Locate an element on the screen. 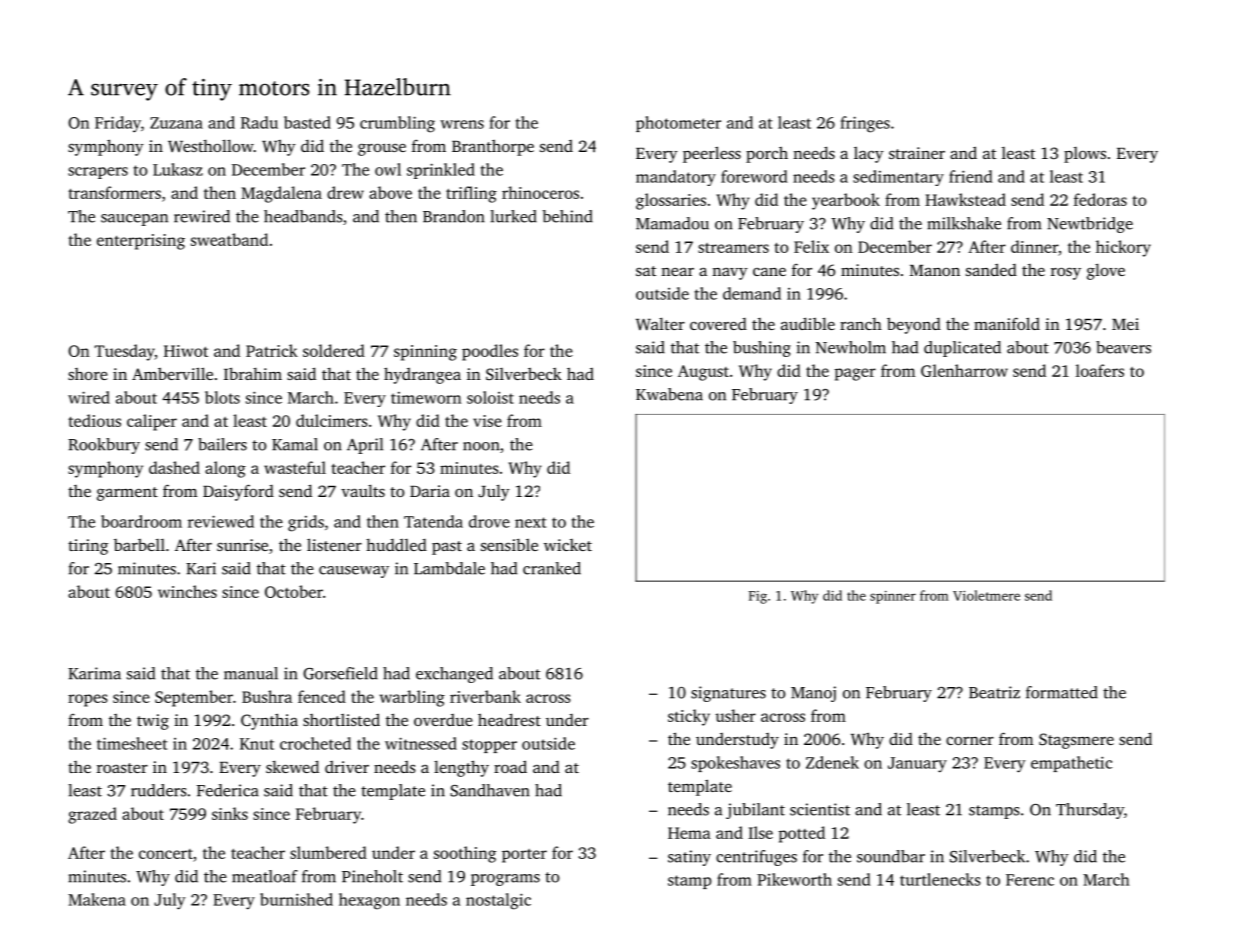 This screenshot has height=952, width=1233. Zuzana is located at coordinates (176, 123).
